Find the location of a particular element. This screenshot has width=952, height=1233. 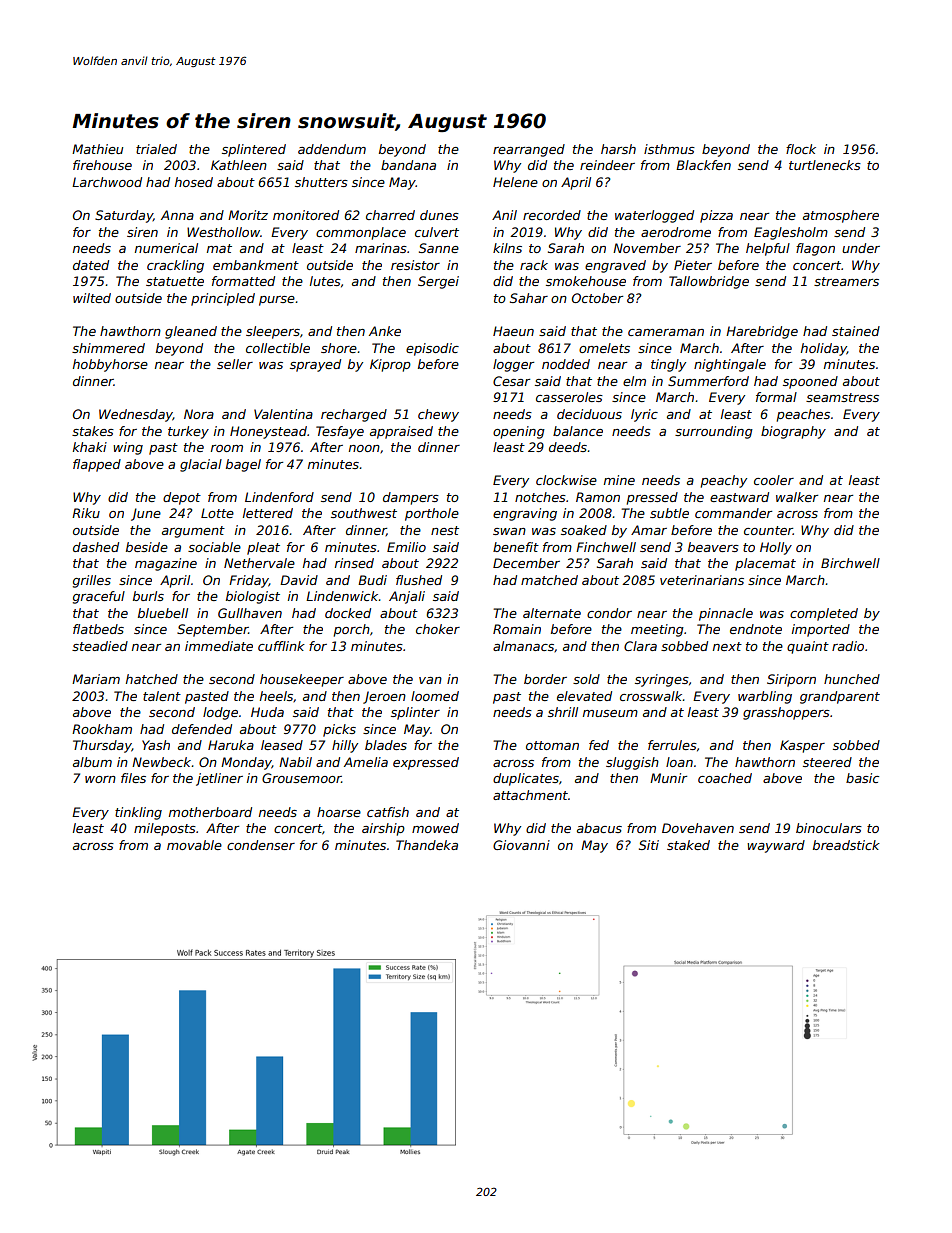

Haruka is located at coordinates (231, 745).
